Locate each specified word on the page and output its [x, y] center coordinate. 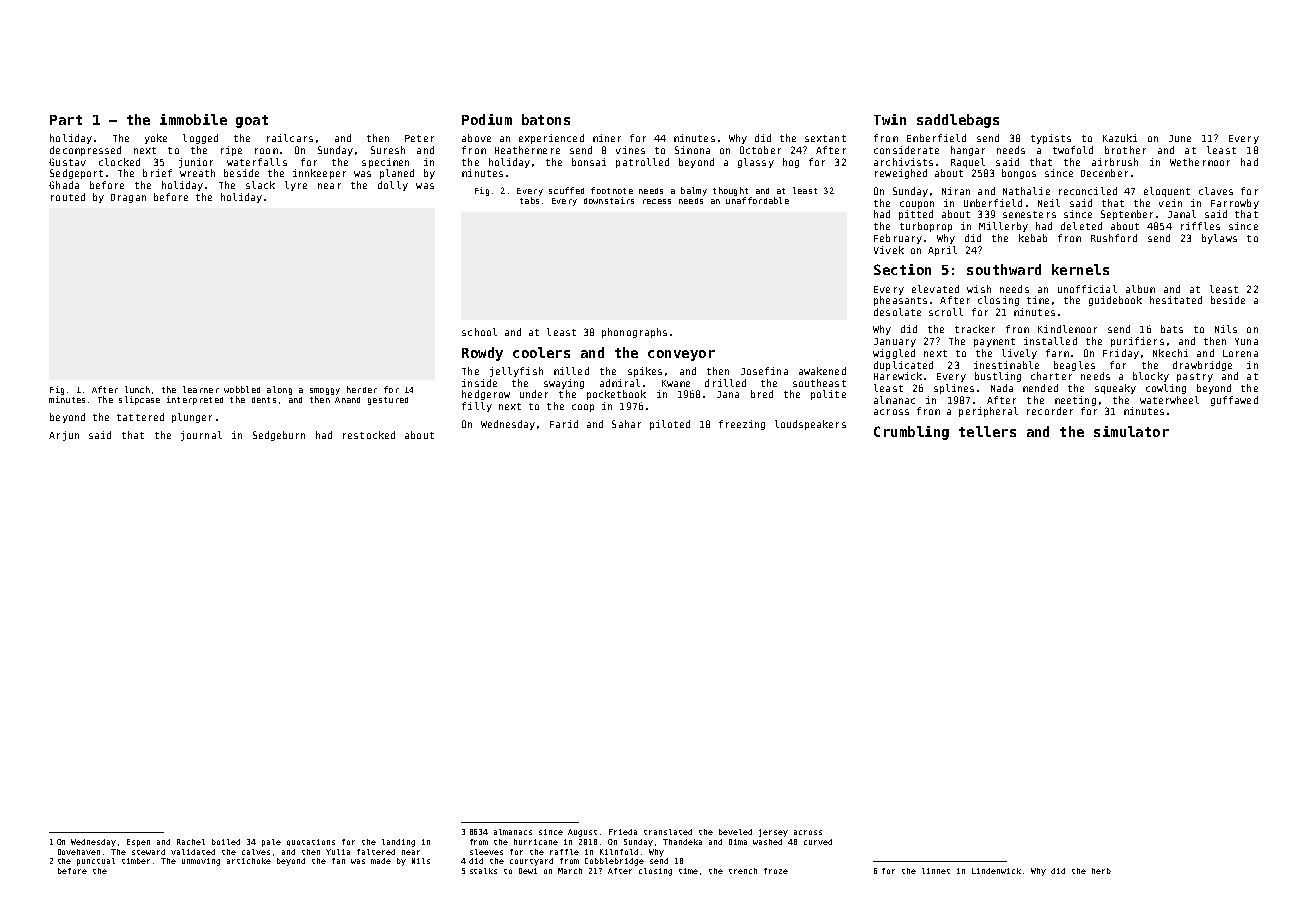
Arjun [64, 436]
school [479, 332]
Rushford [1114, 238]
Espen [138, 843]
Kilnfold [619, 852]
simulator [1131, 431]
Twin [890, 119]
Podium [487, 119]
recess [657, 201]
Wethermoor [1200, 162]
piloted [670, 425]
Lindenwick [996, 871]
